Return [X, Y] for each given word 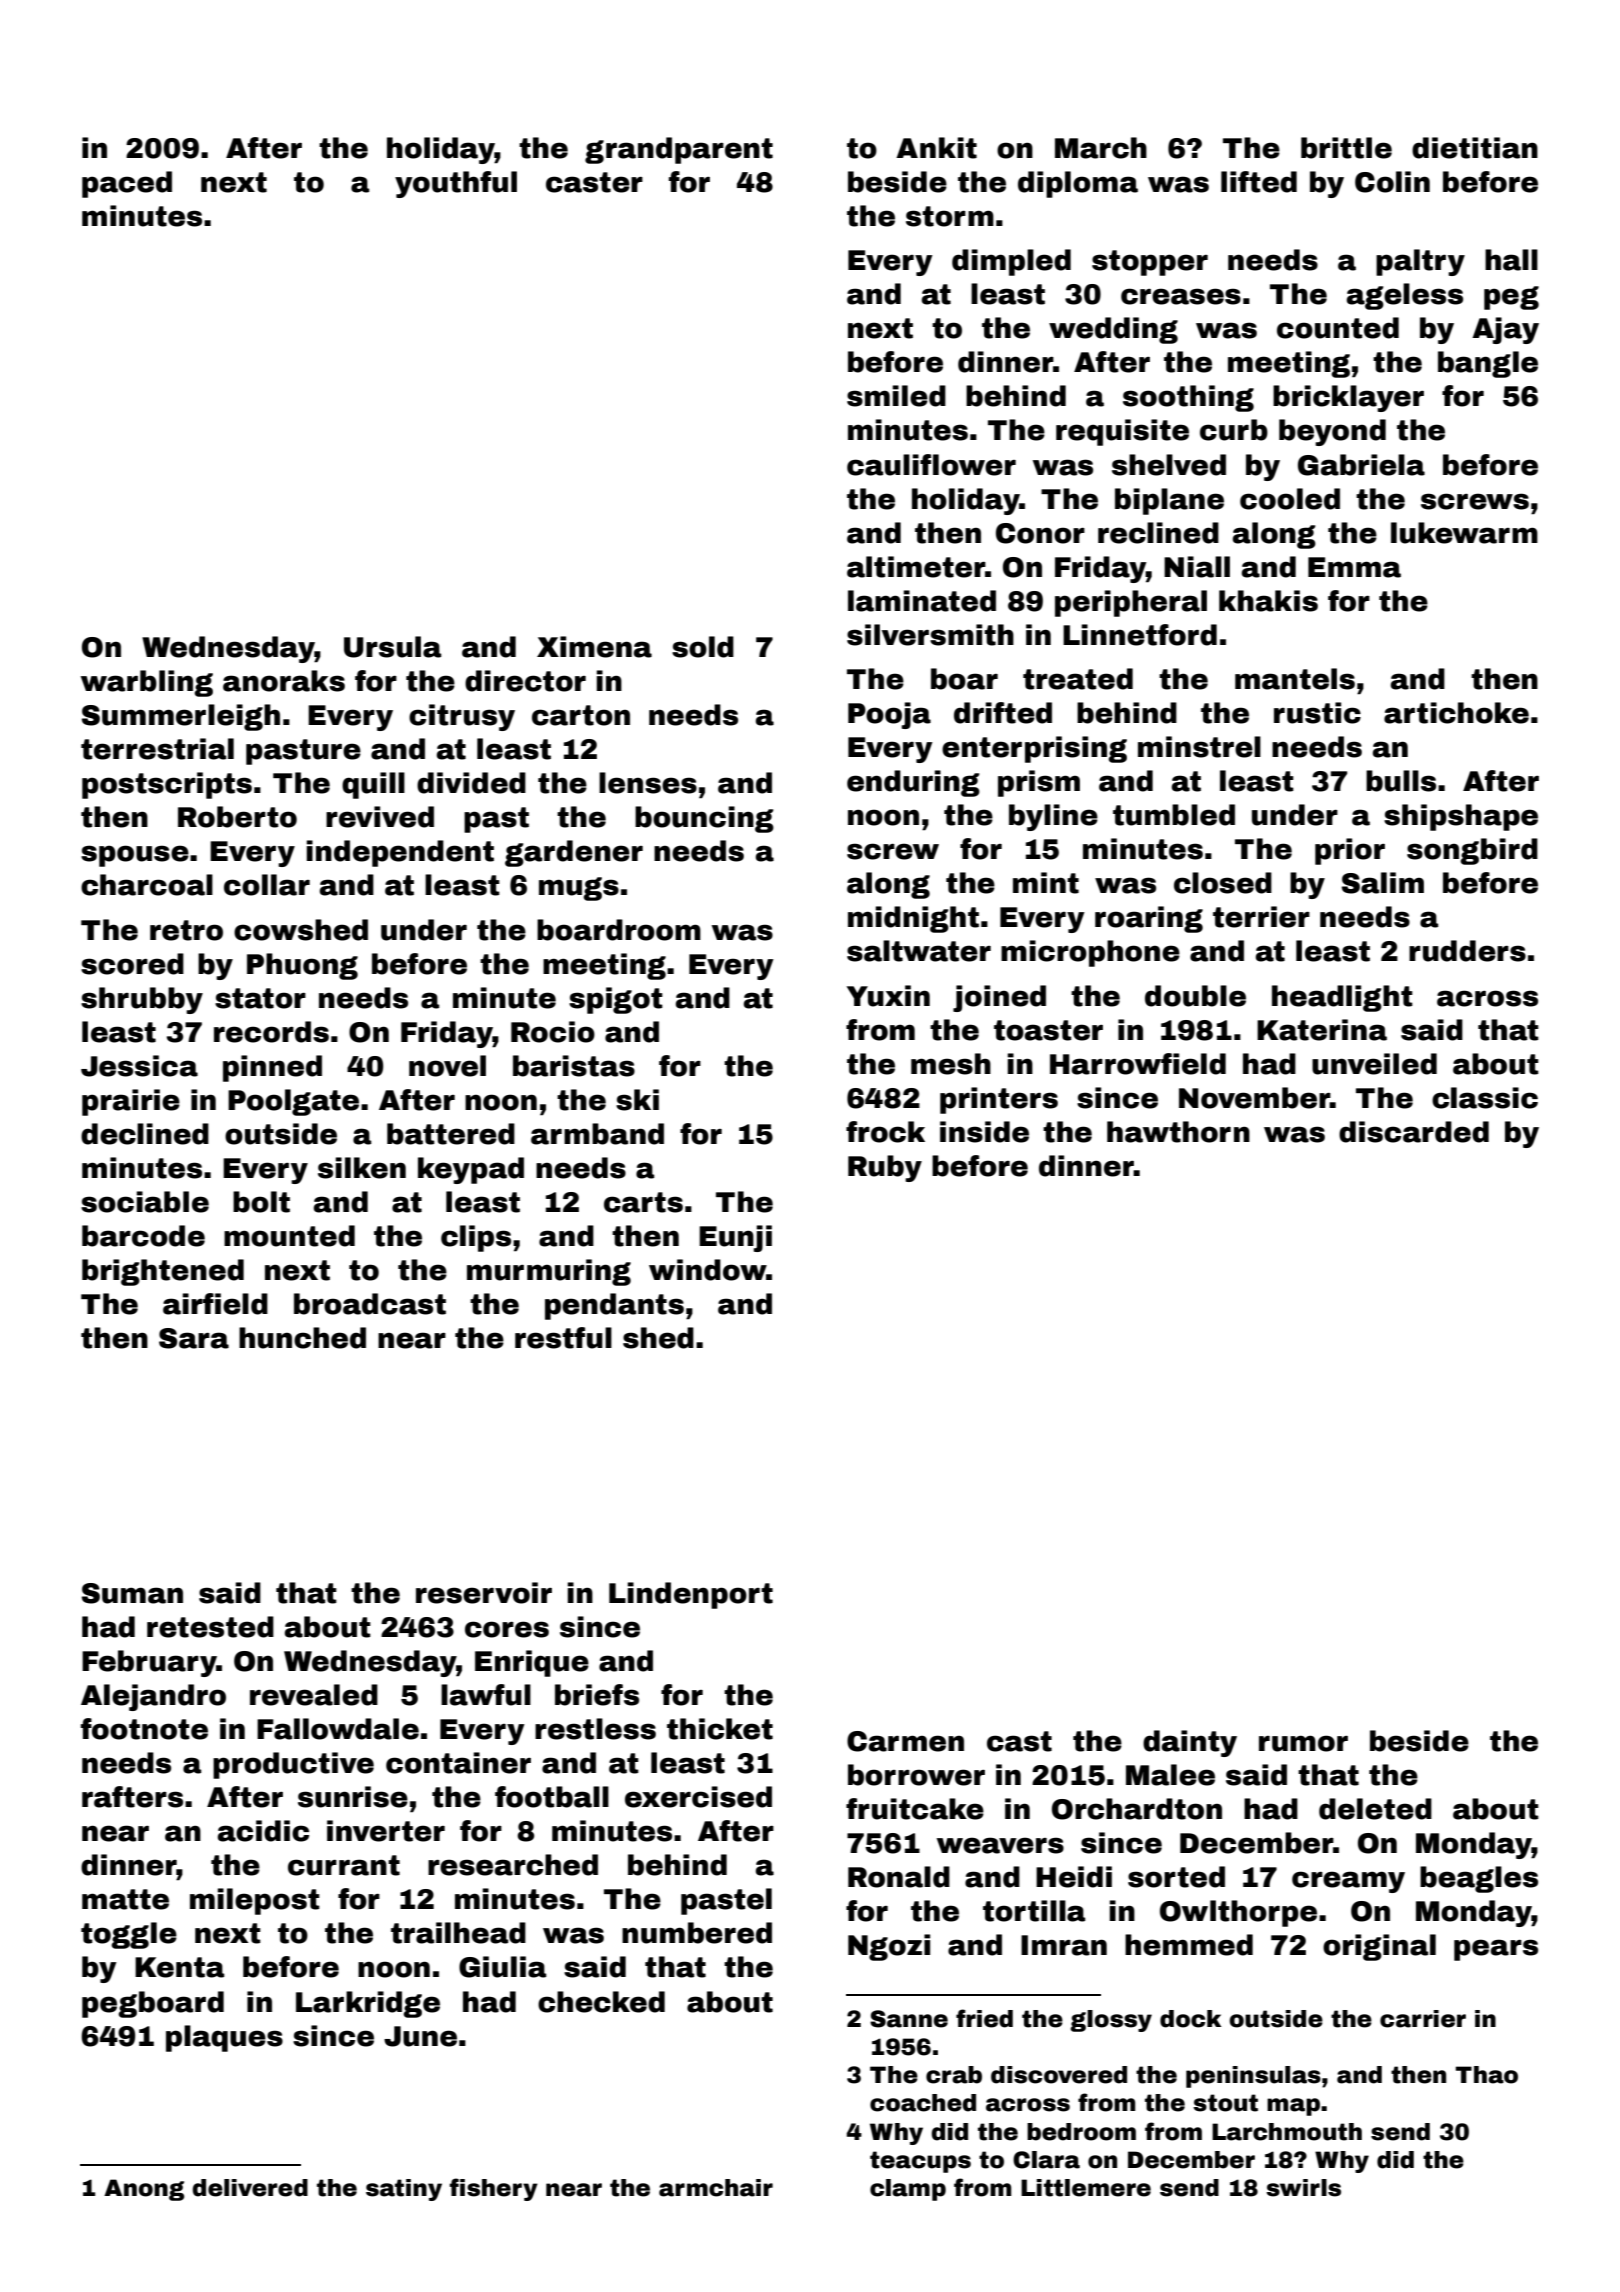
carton [581, 715]
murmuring [549, 1272]
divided [471, 783]
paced [127, 184]
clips [476, 1238]
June [420, 2036]
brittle [1346, 148]
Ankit [936, 148]
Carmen [905, 1741]
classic [1485, 1098]
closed [1223, 883]
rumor [1303, 1743]
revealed [314, 1695]
